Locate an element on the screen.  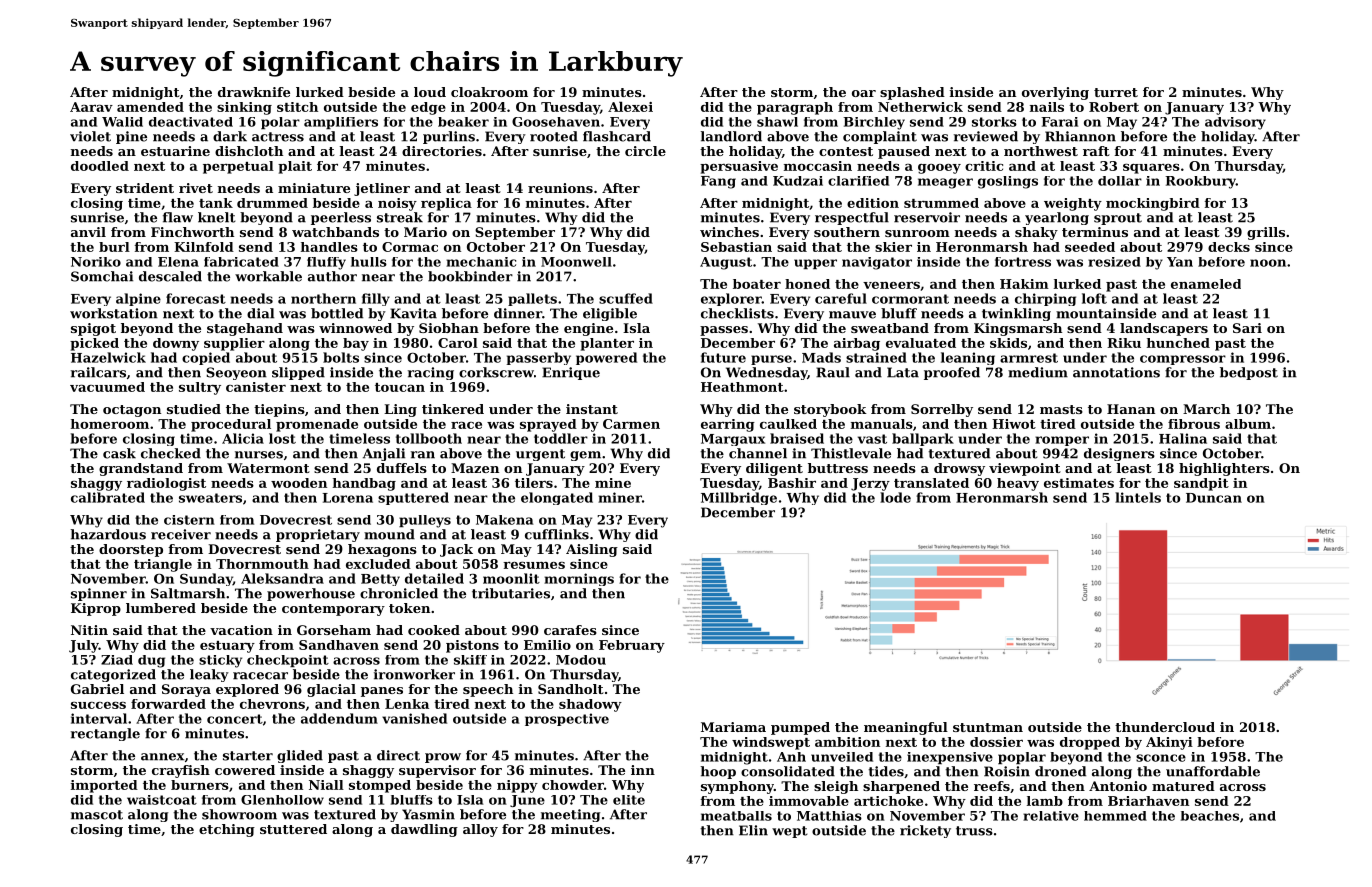
fibrous is located at coordinates (1194, 424).
